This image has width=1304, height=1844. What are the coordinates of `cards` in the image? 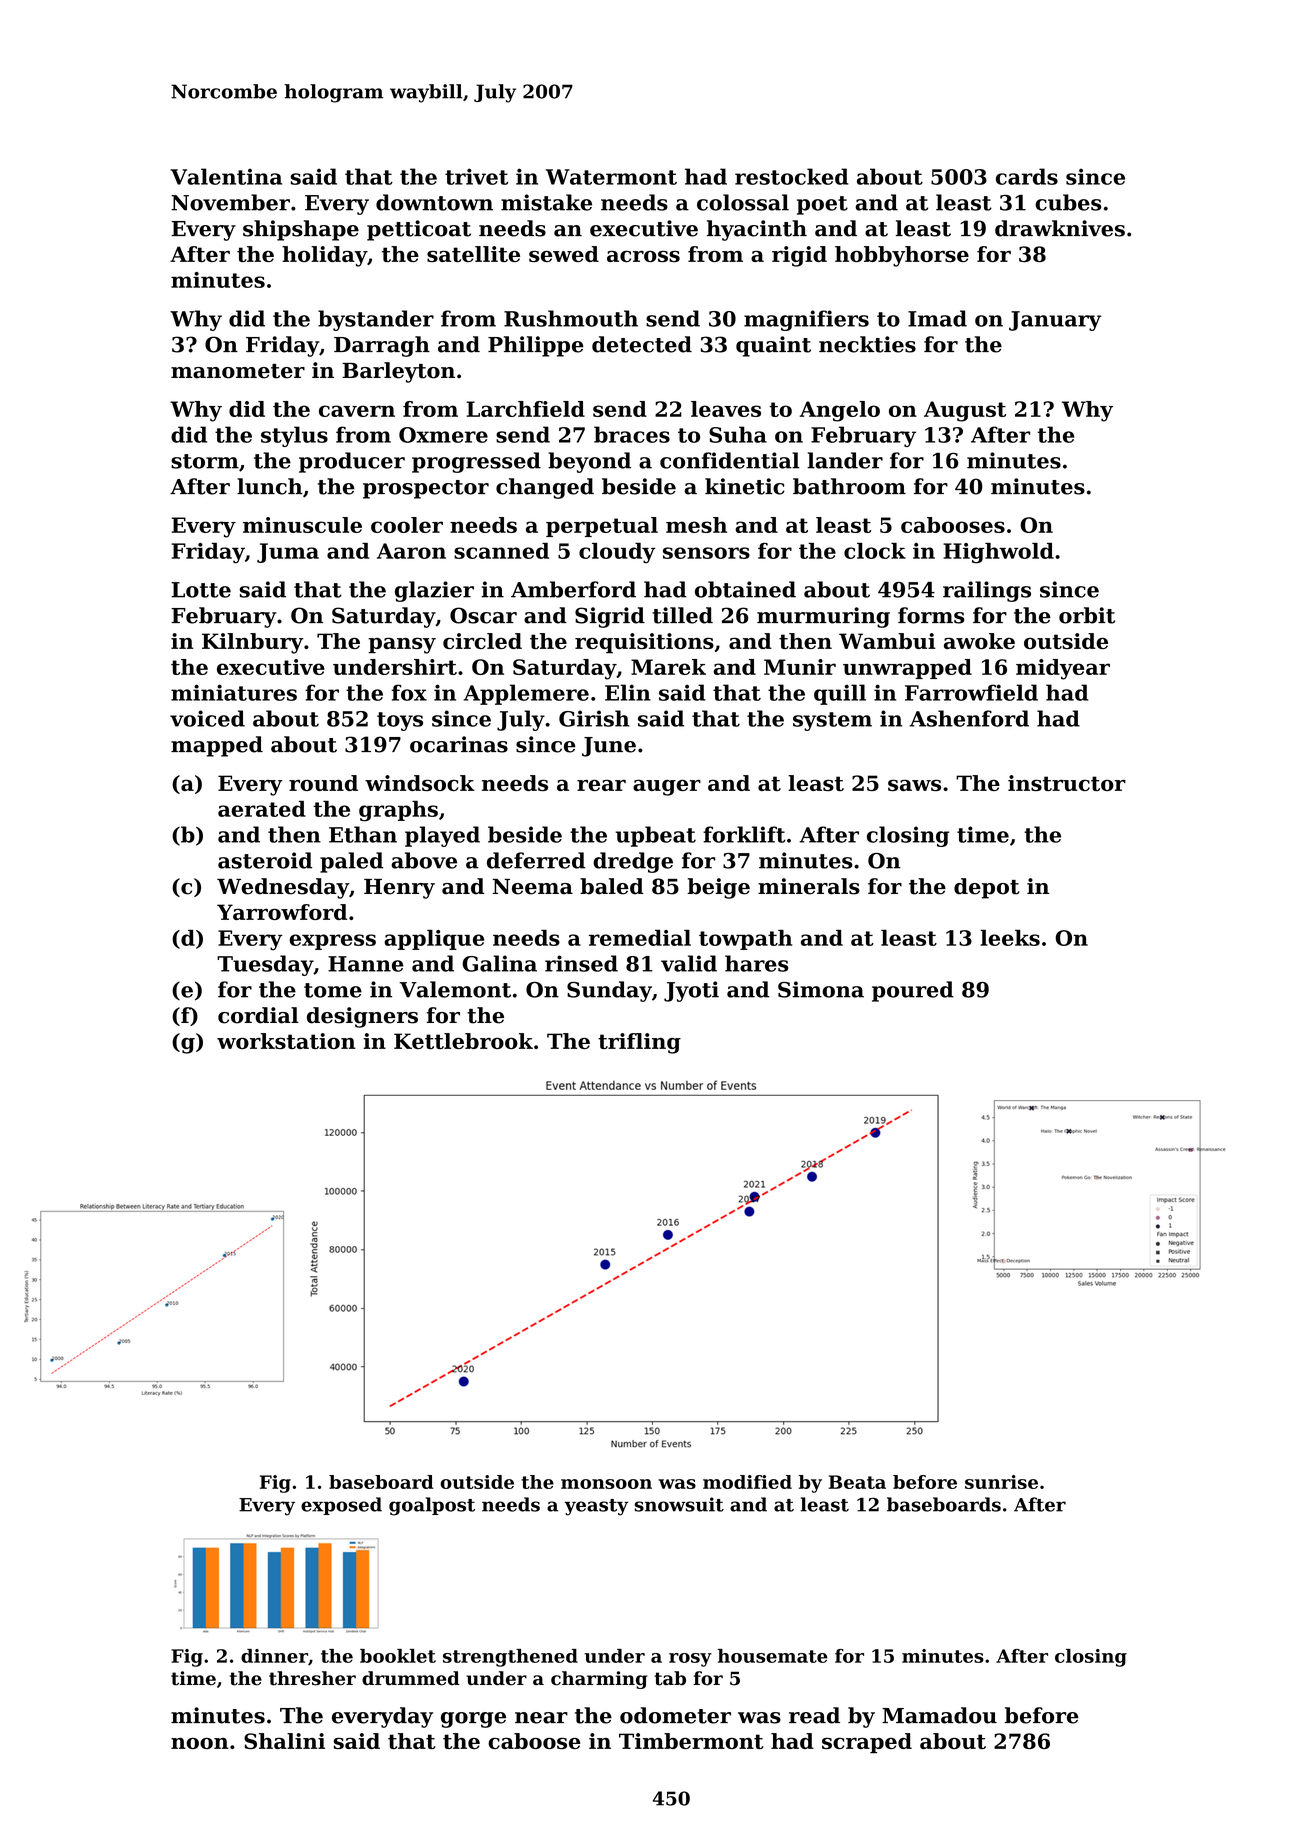 It's located at (1027, 176).
